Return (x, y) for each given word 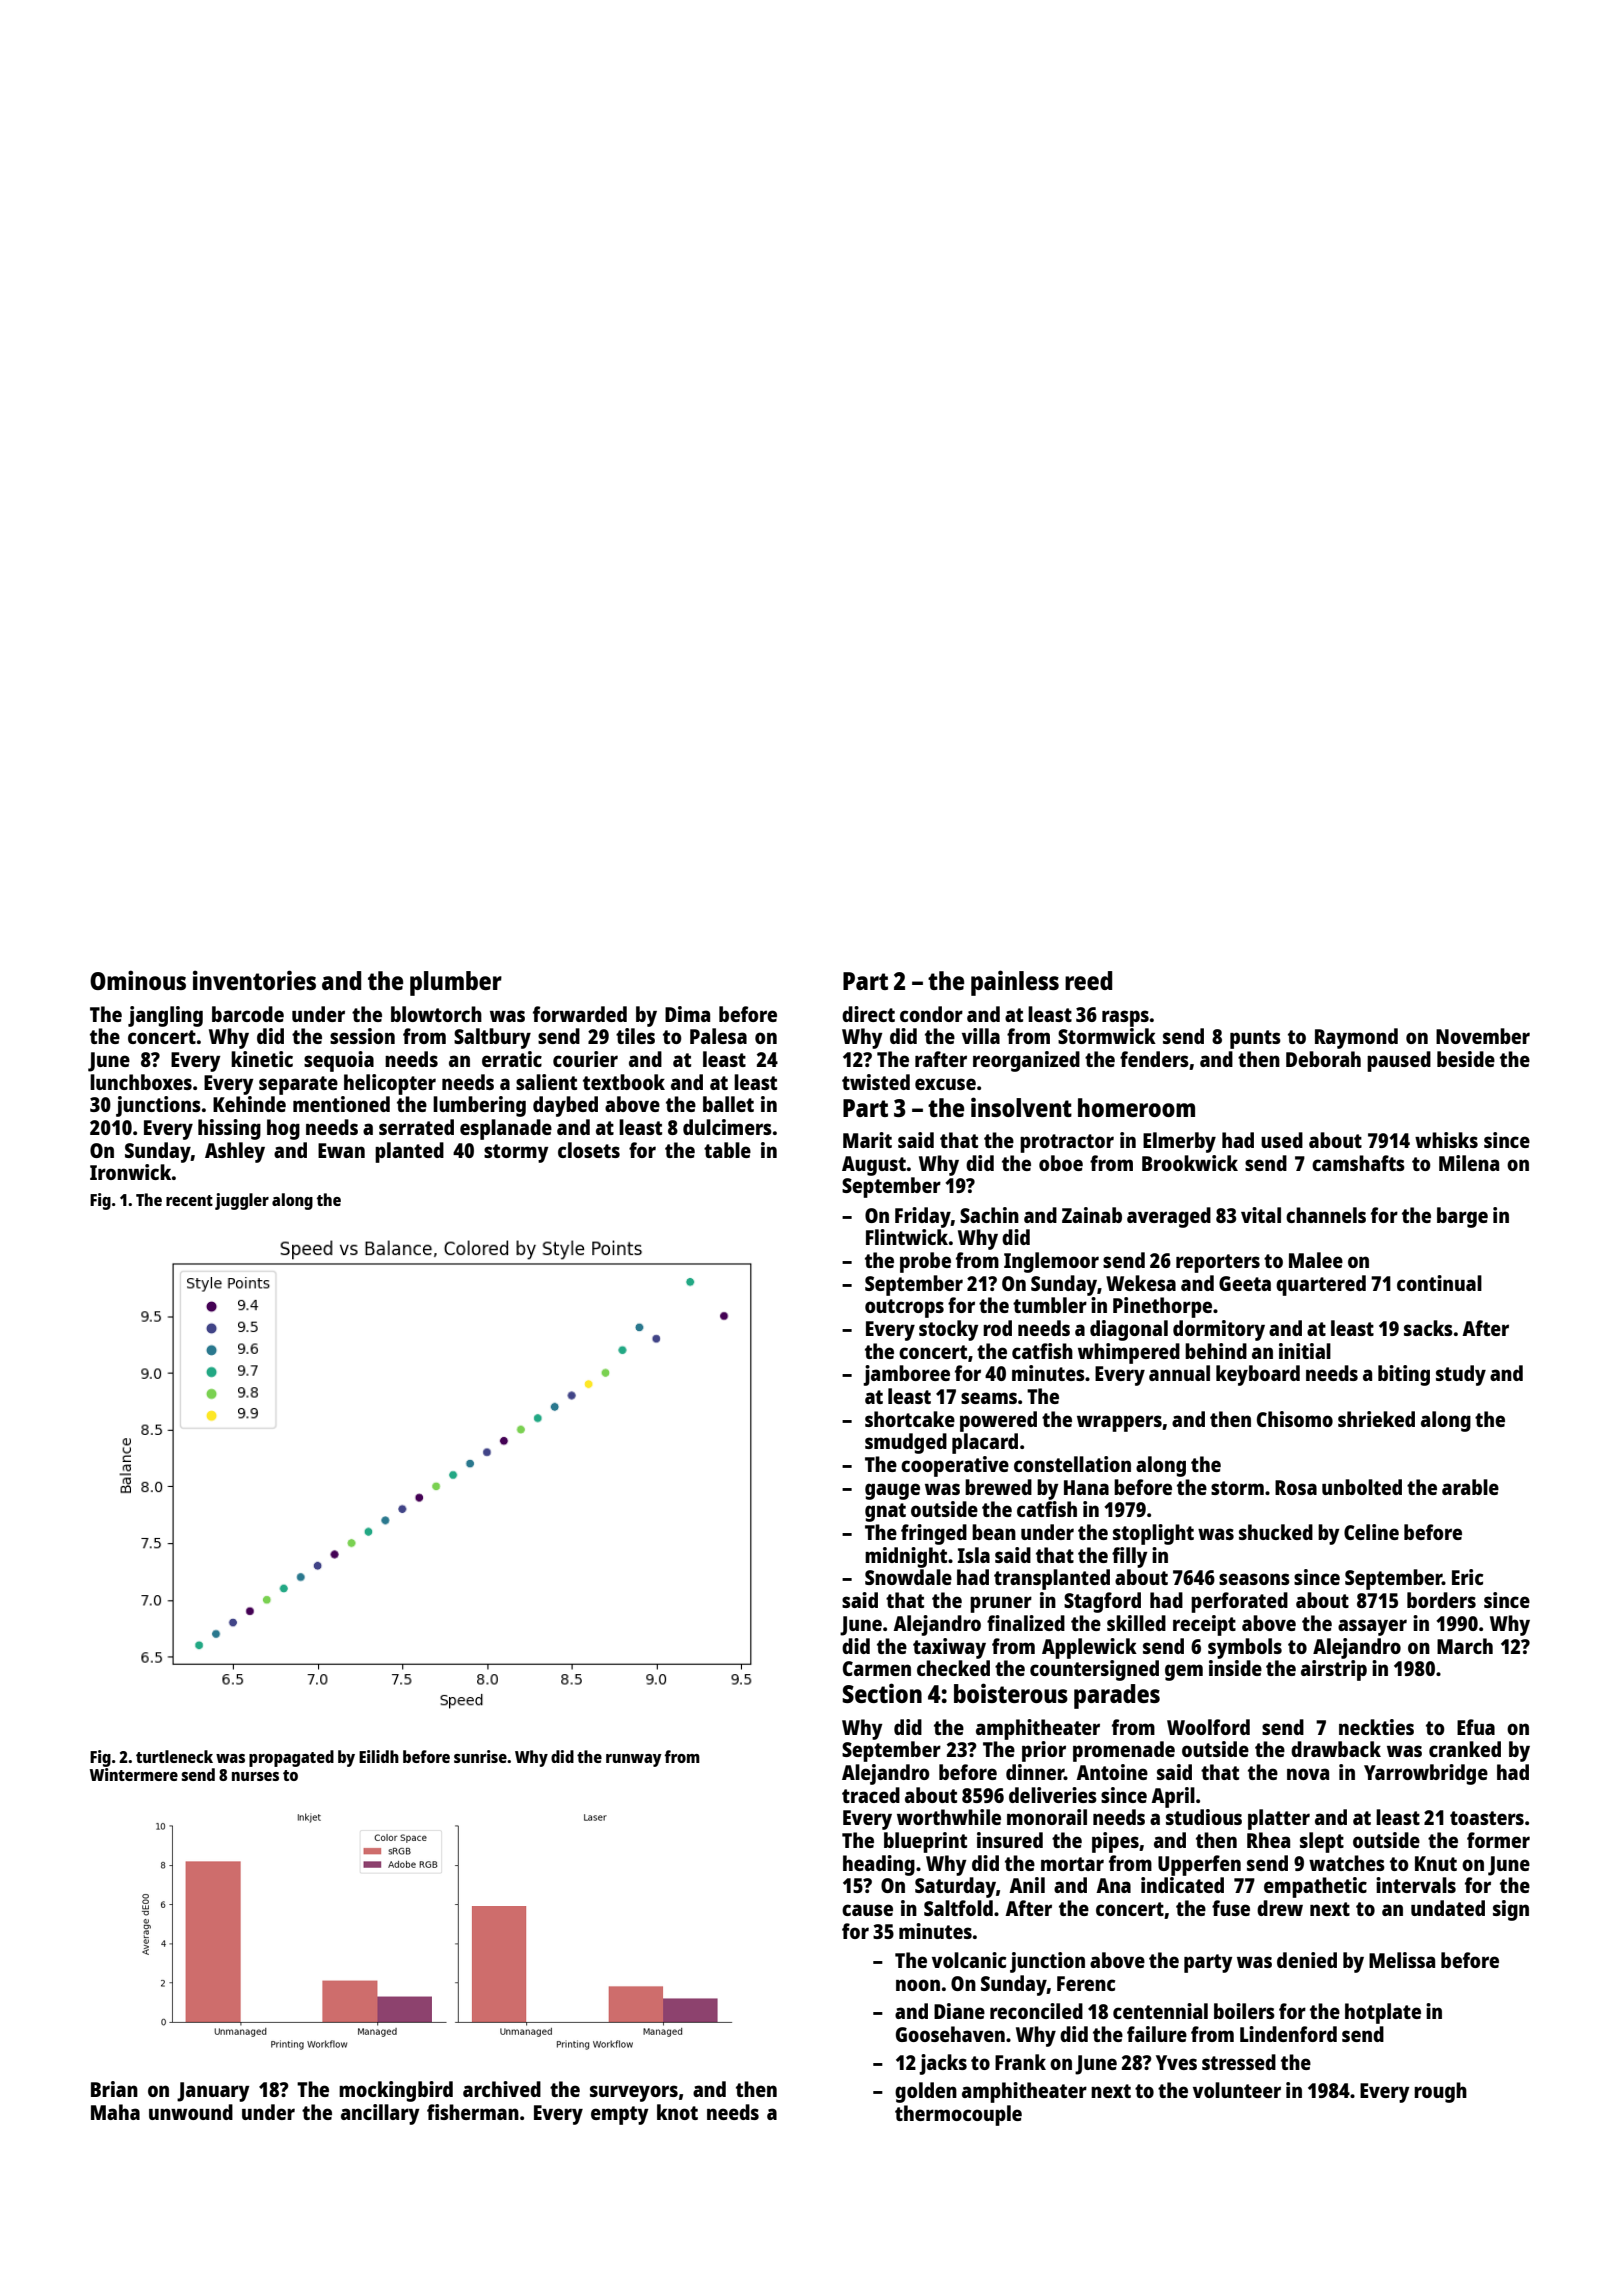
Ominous (138, 980)
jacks (943, 2064)
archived (502, 2089)
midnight (906, 1557)
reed (1088, 980)
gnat (885, 1512)
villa (981, 1036)
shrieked (1376, 1419)
